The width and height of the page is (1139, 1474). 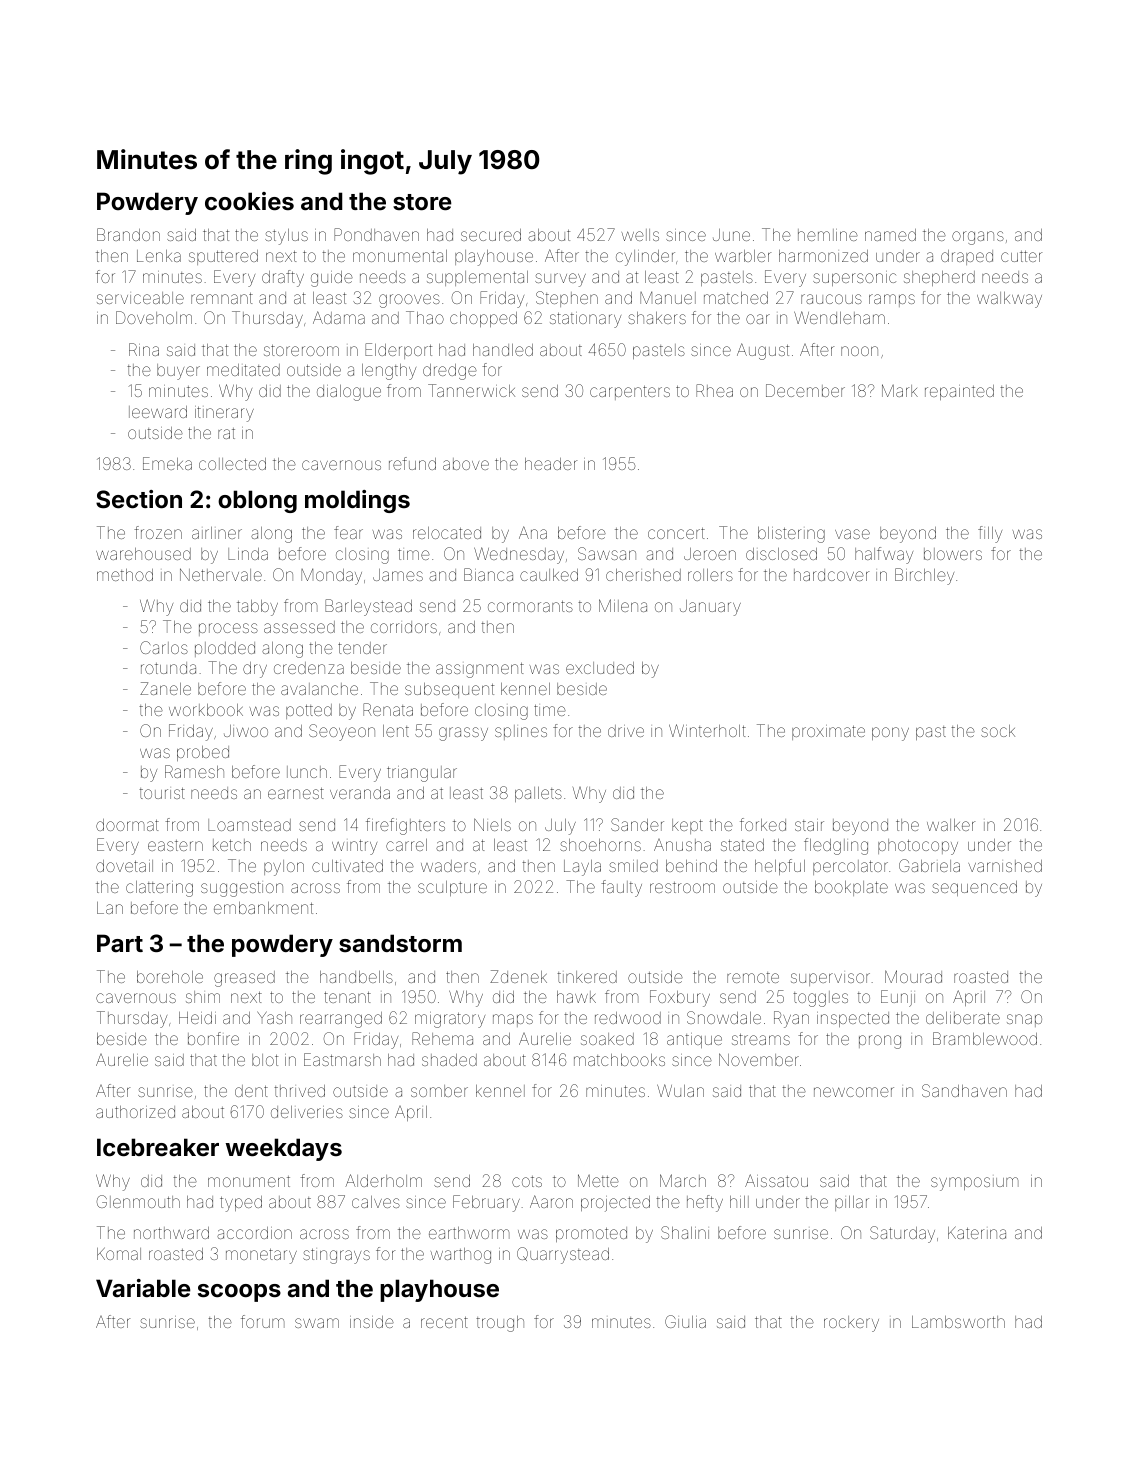 I want to click on dry, so click(x=255, y=670).
